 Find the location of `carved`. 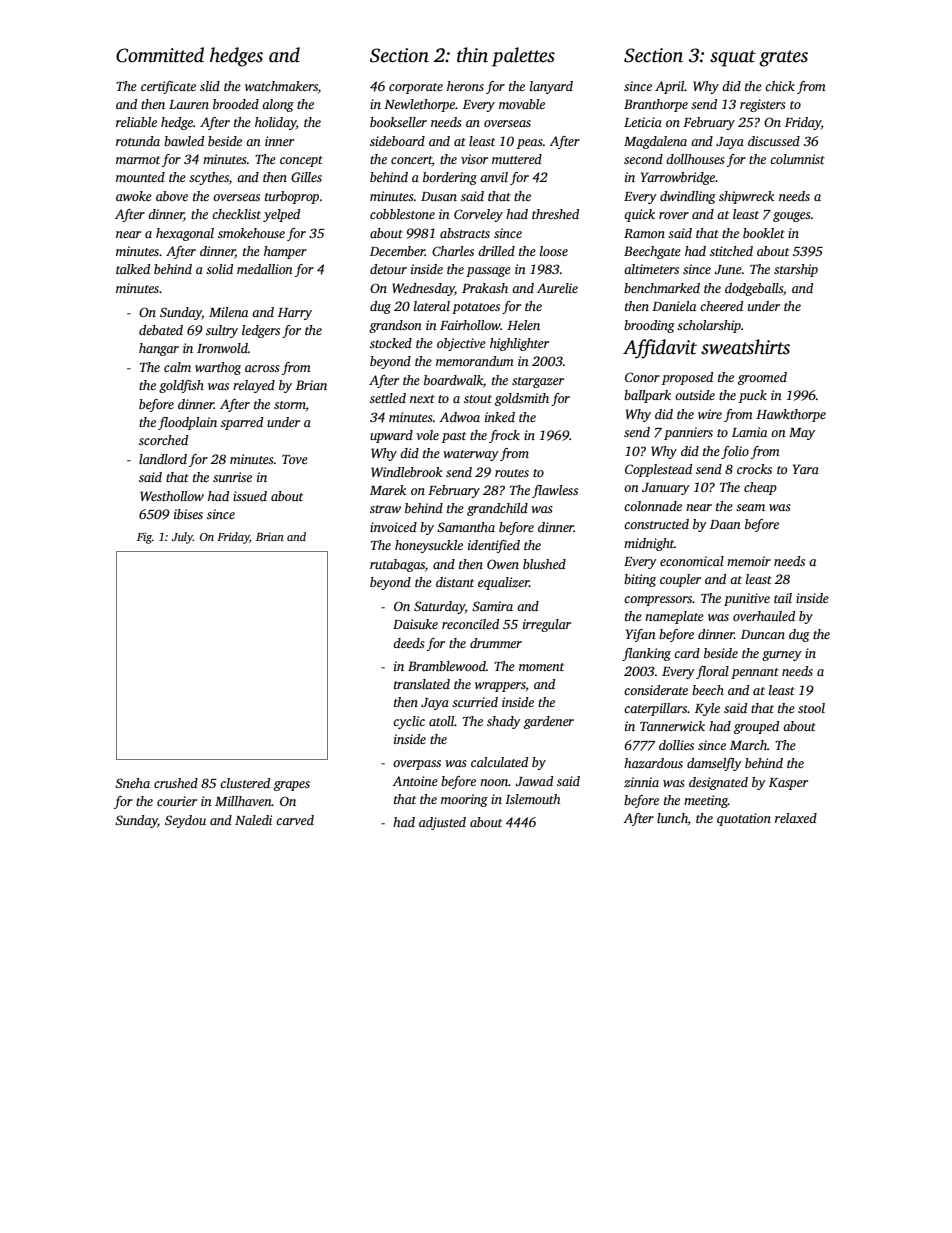

carved is located at coordinates (295, 820).
